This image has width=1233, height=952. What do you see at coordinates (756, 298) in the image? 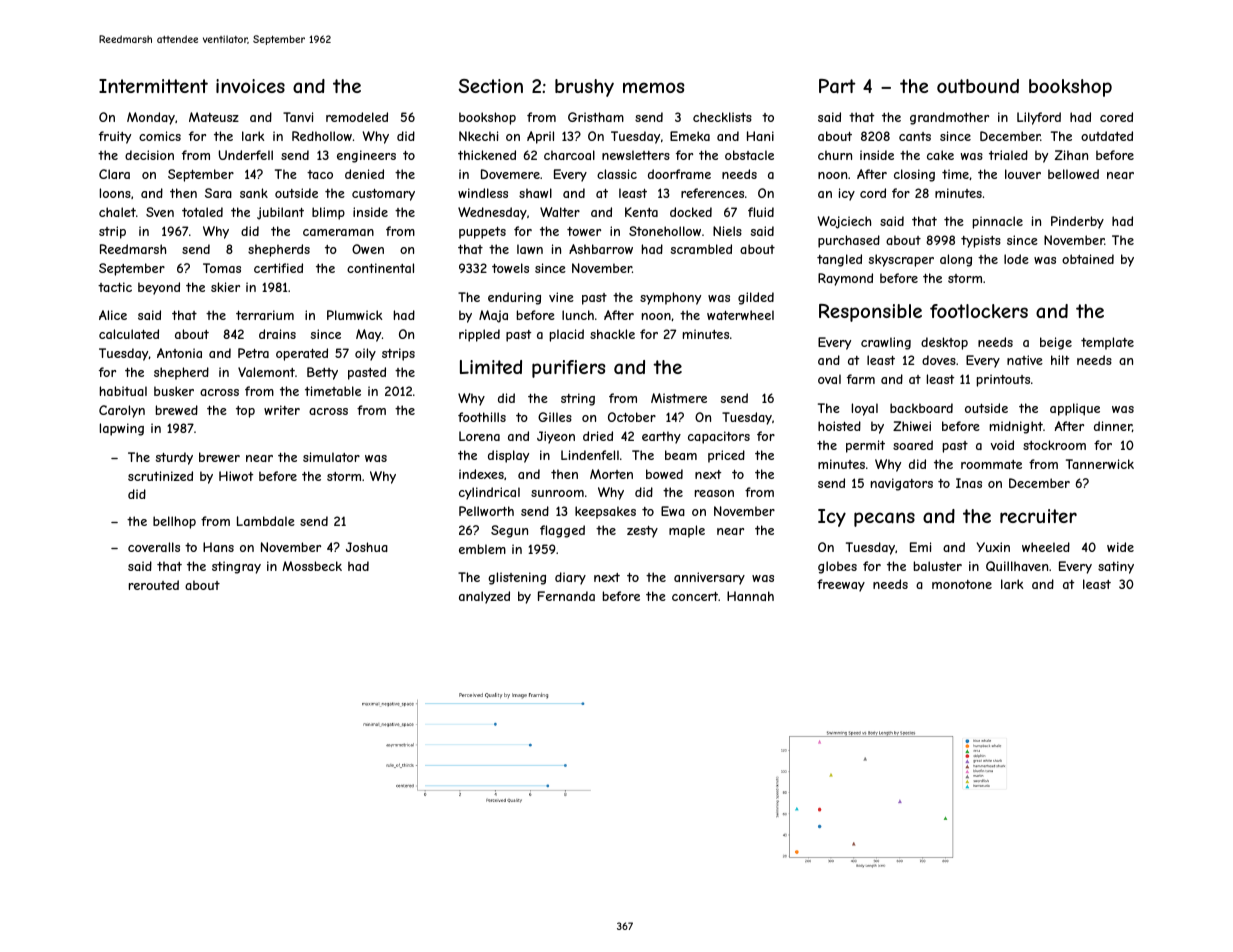
I see `gilded` at bounding box center [756, 298].
